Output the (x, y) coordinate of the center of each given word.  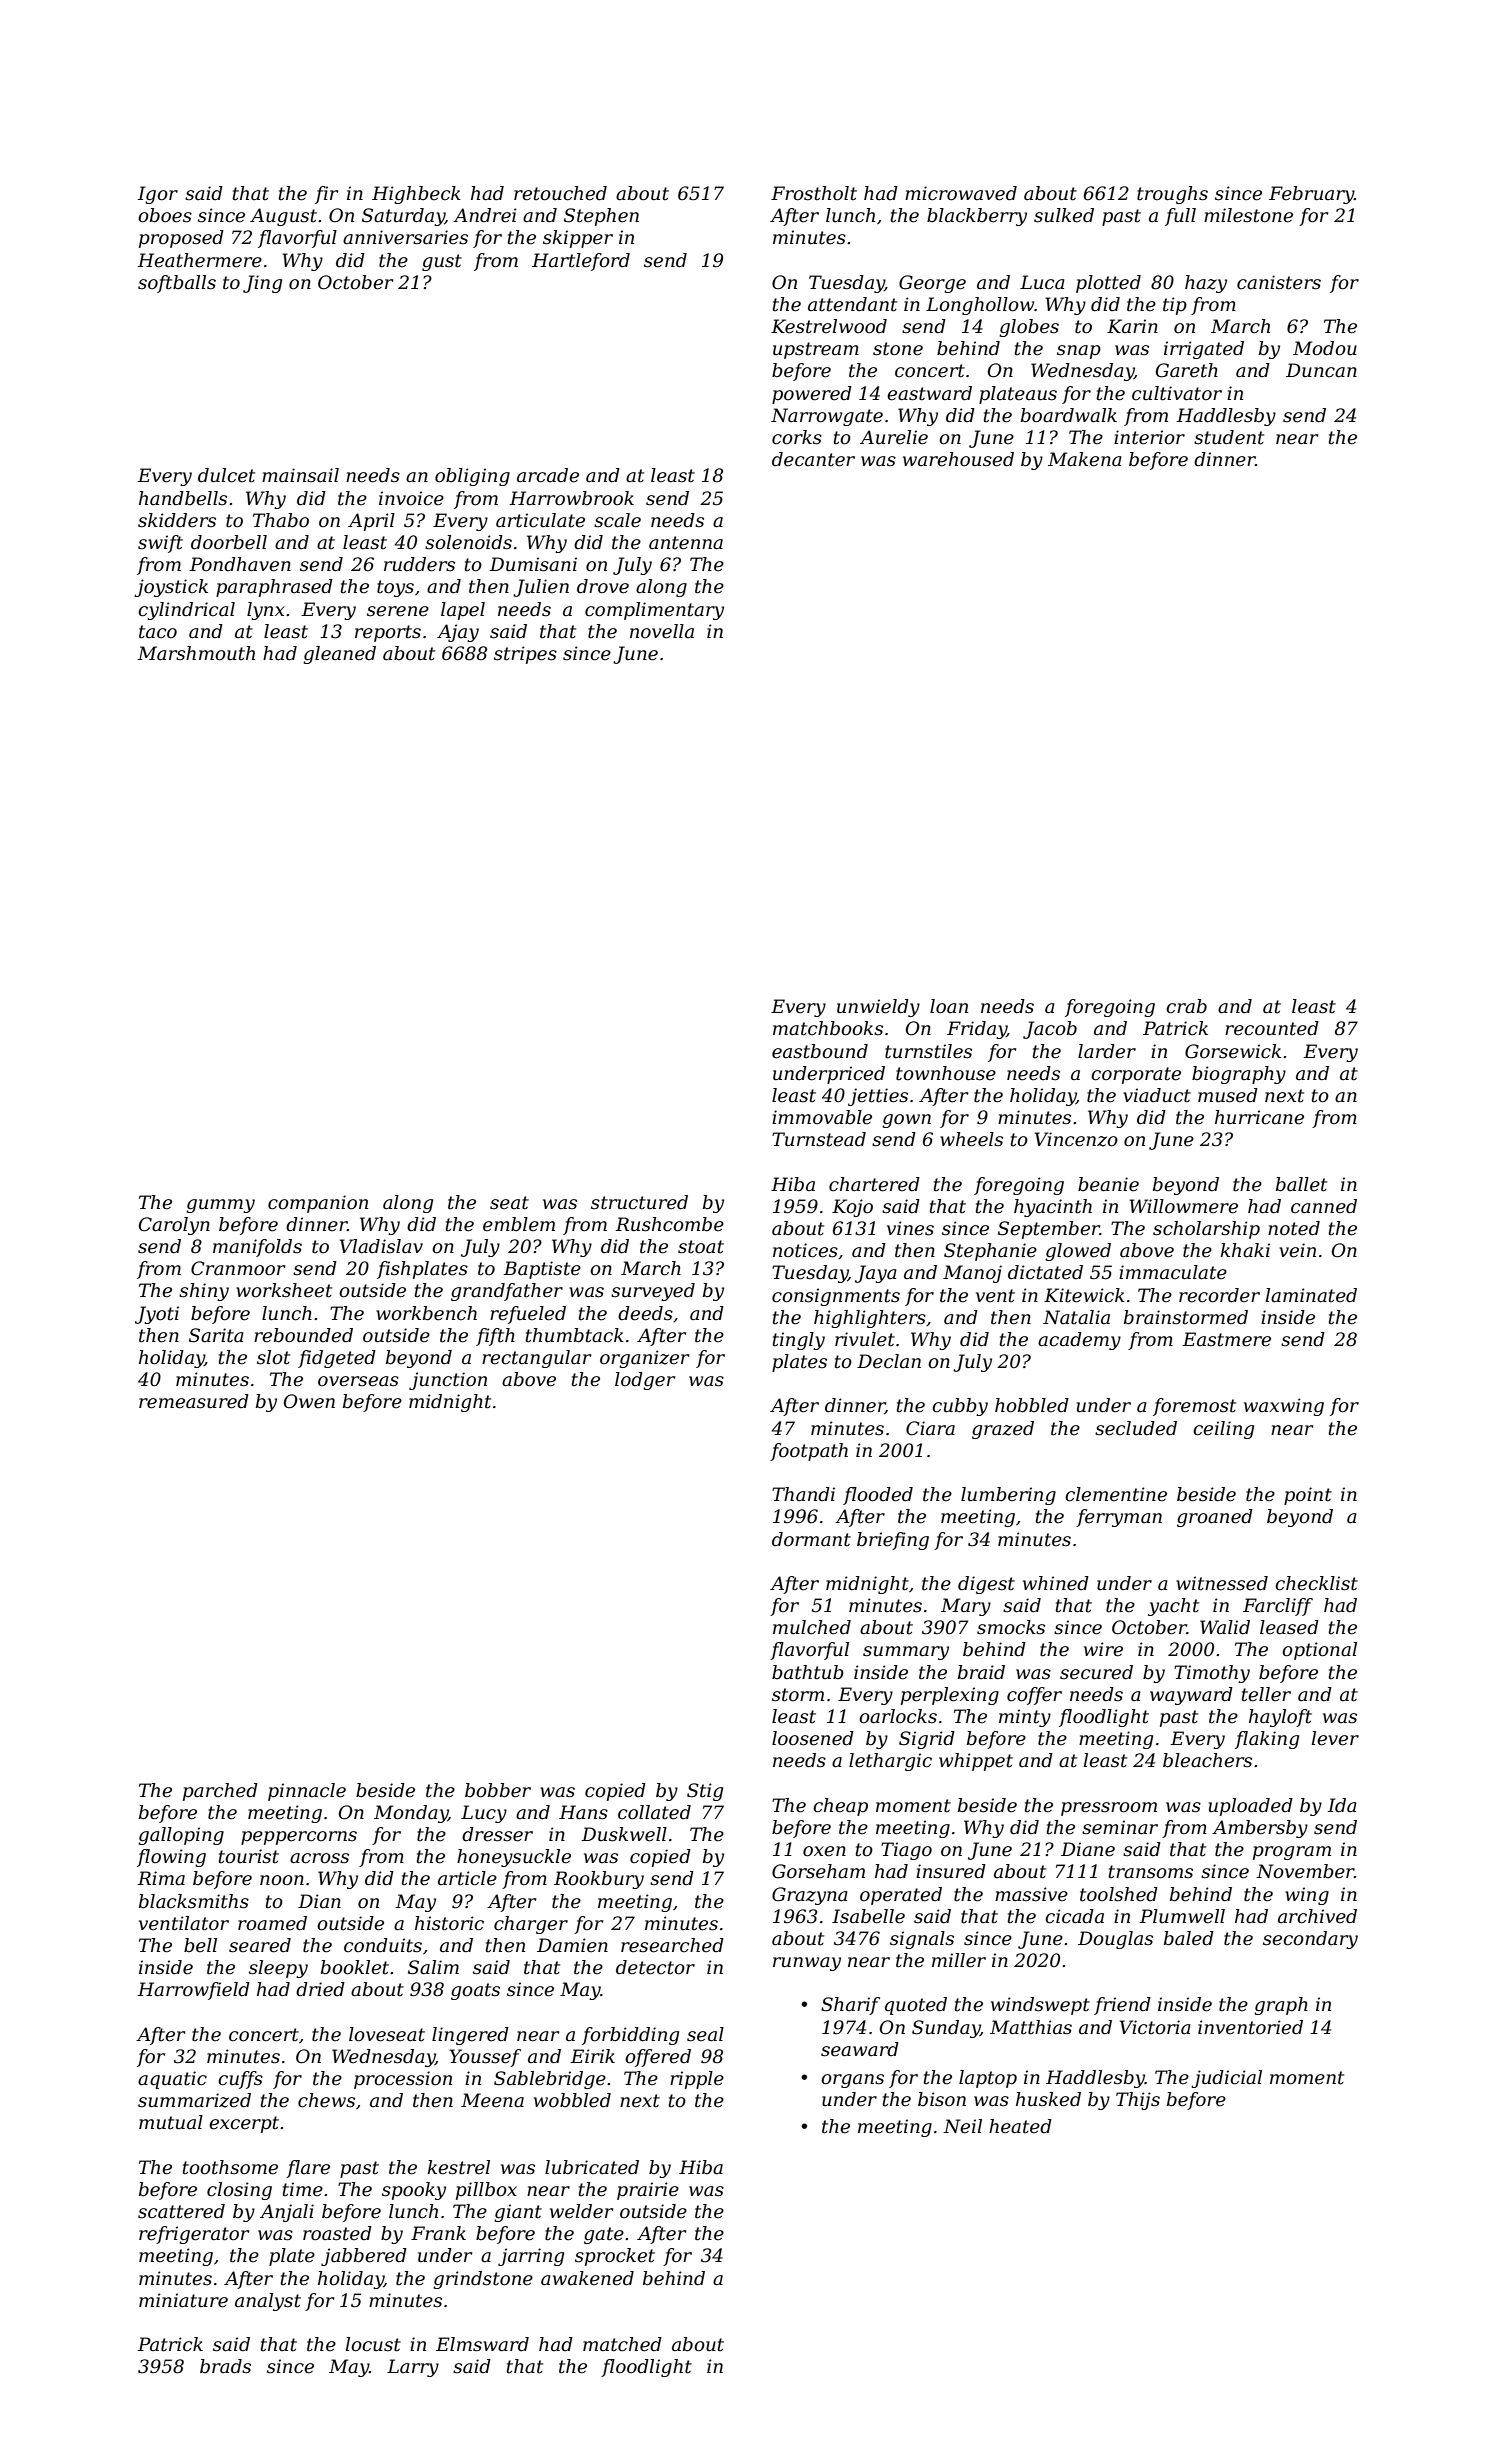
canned (1324, 1206)
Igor (157, 195)
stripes (525, 655)
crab (1186, 1006)
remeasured (194, 1401)
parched (220, 1792)
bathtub (808, 1672)
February (1311, 195)
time (302, 2189)
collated (654, 1812)
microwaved (961, 193)
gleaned (339, 655)
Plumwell (1182, 1916)
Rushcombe (669, 1224)
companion (318, 1204)
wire (1103, 1649)
